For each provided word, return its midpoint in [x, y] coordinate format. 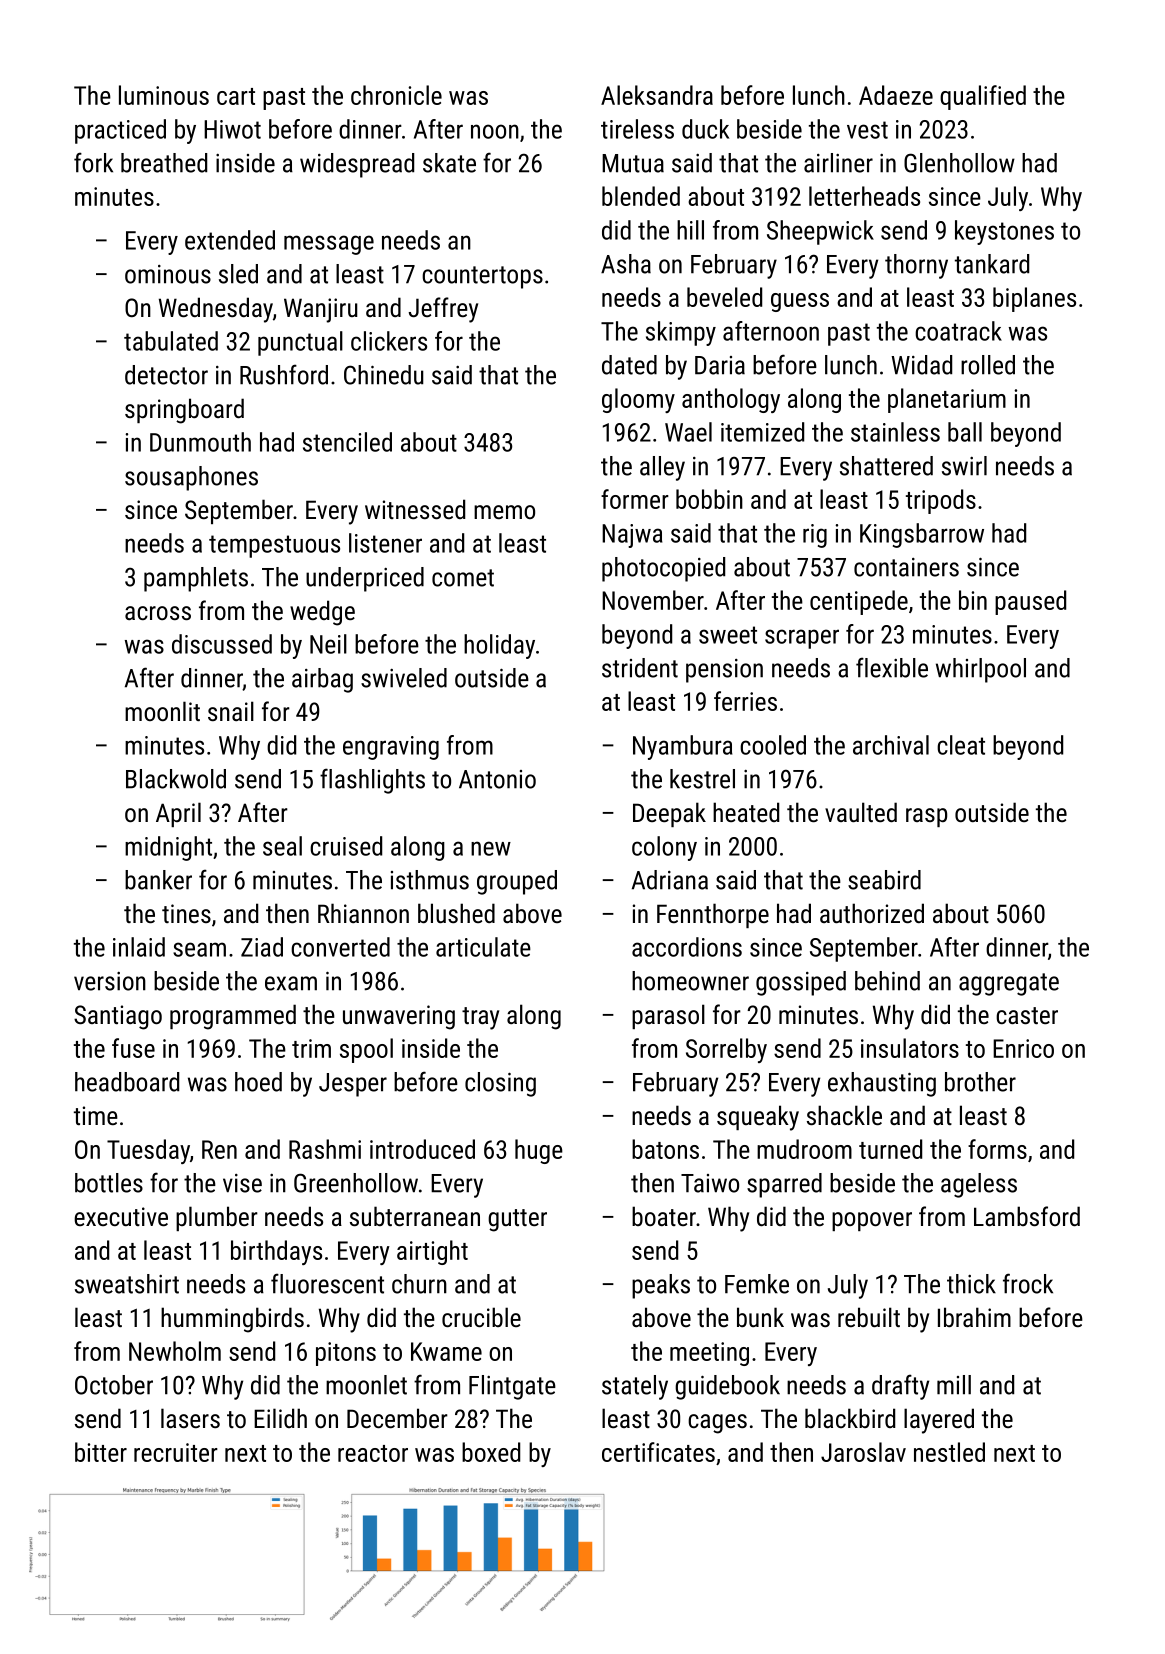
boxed [491, 1452]
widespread [357, 165]
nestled [949, 1452]
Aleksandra [657, 95]
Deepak [669, 814]
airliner [838, 163]
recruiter [176, 1452]
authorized [872, 913]
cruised [346, 846]
